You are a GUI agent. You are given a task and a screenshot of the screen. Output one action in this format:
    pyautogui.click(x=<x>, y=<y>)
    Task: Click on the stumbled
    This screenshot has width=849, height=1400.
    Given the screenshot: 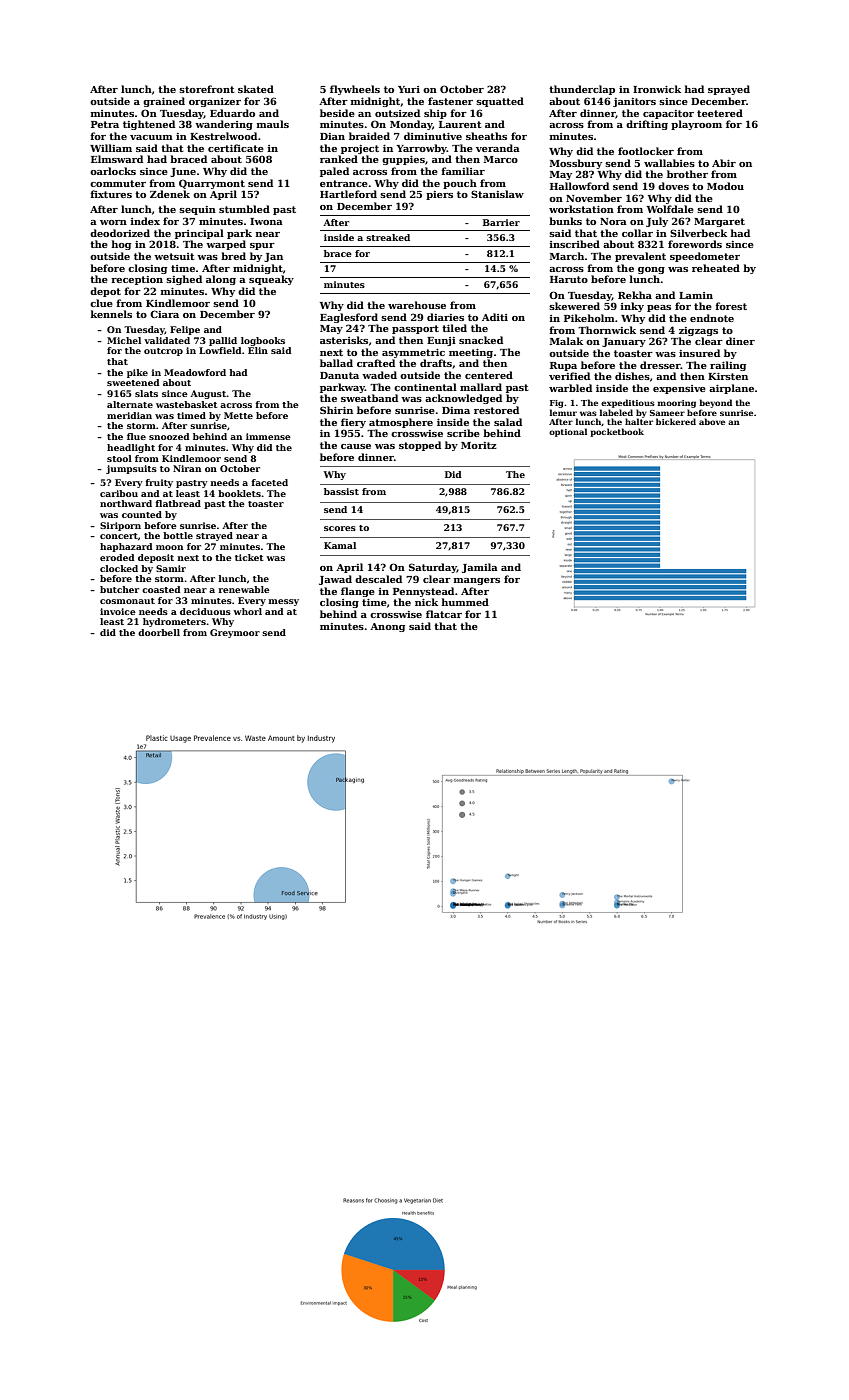 What is the action you would take?
    pyautogui.click(x=244, y=209)
